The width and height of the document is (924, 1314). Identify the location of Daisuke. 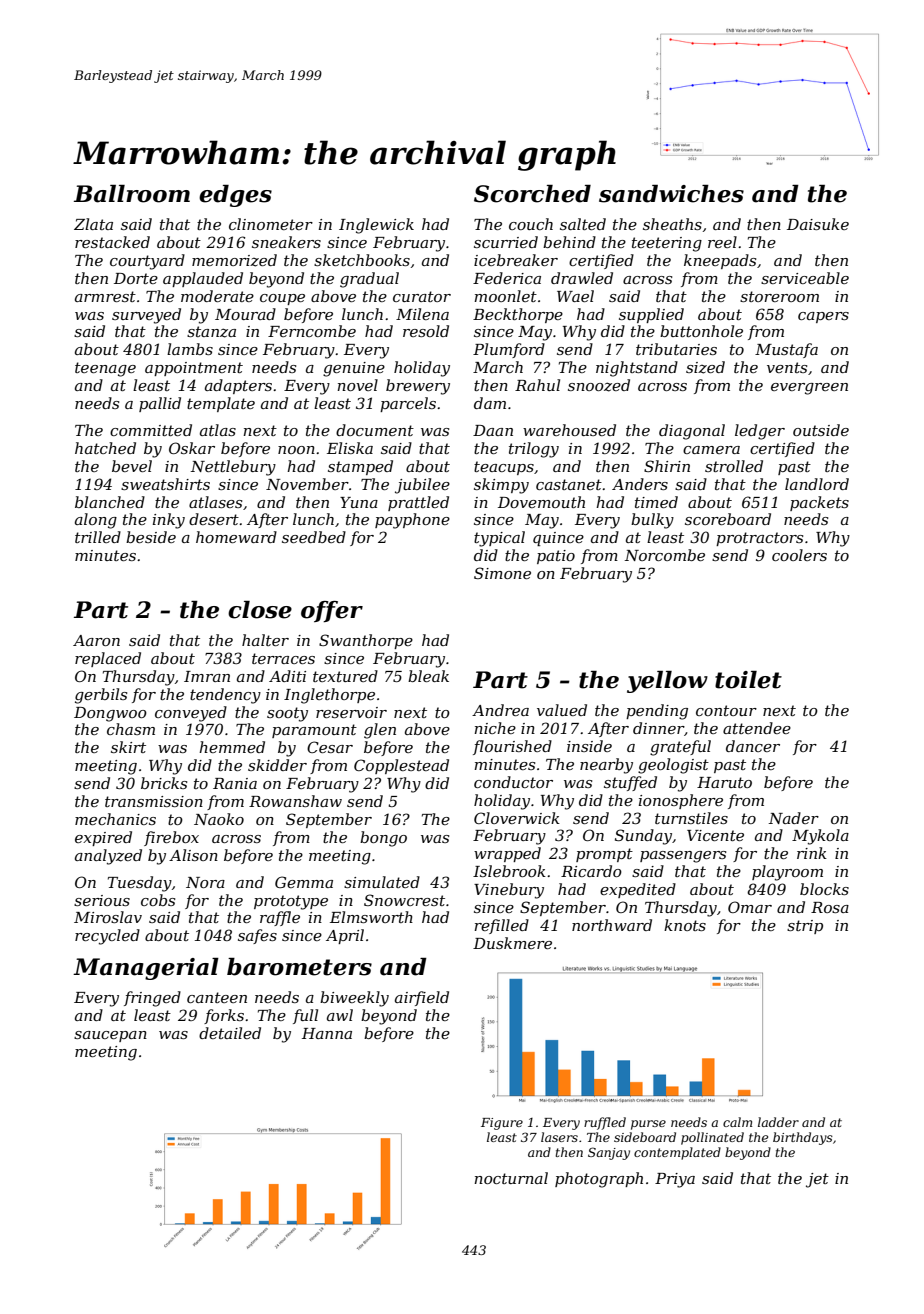
(818, 224).
